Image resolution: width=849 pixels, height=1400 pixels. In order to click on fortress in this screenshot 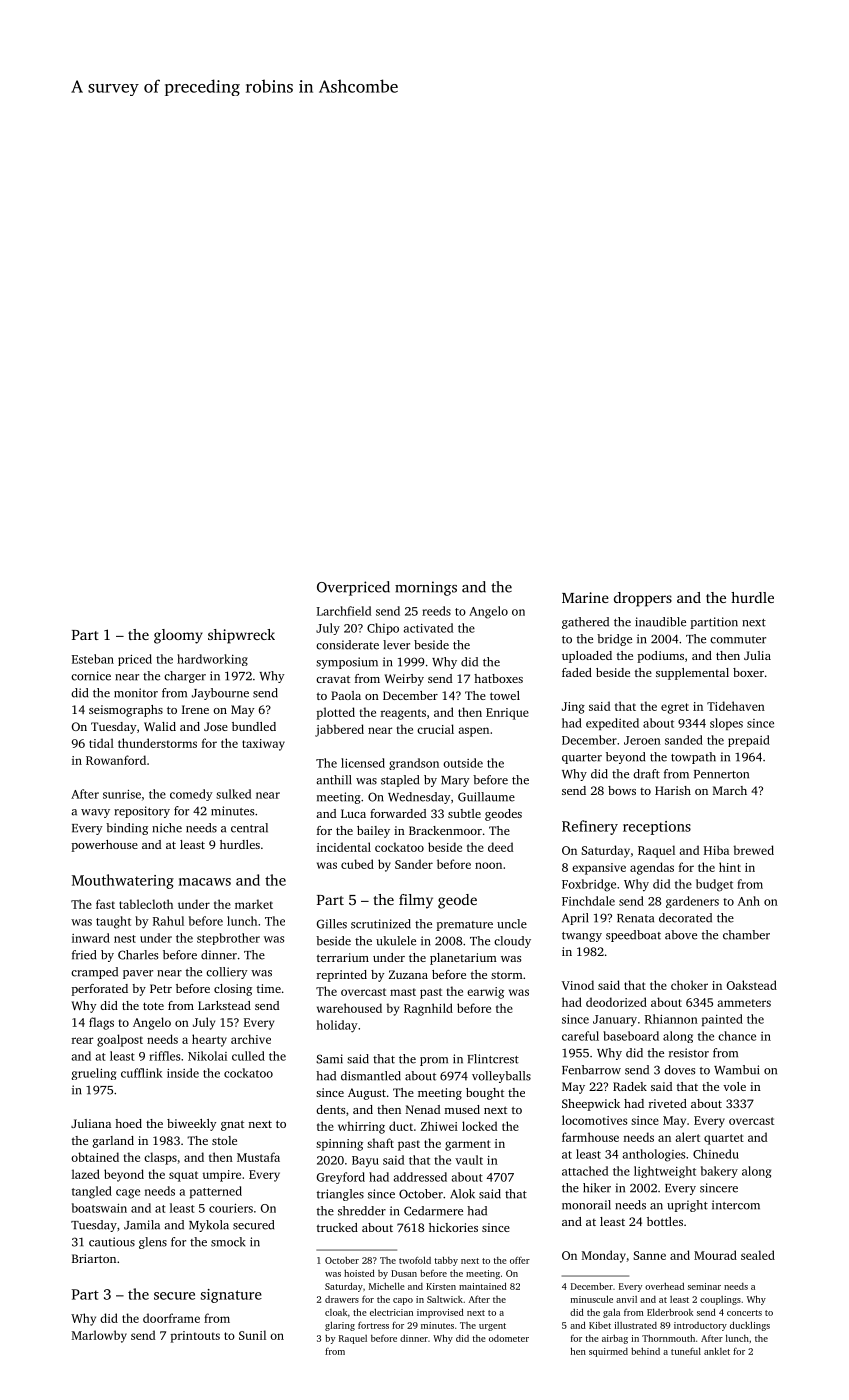, I will do `click(373, 1325)`.
